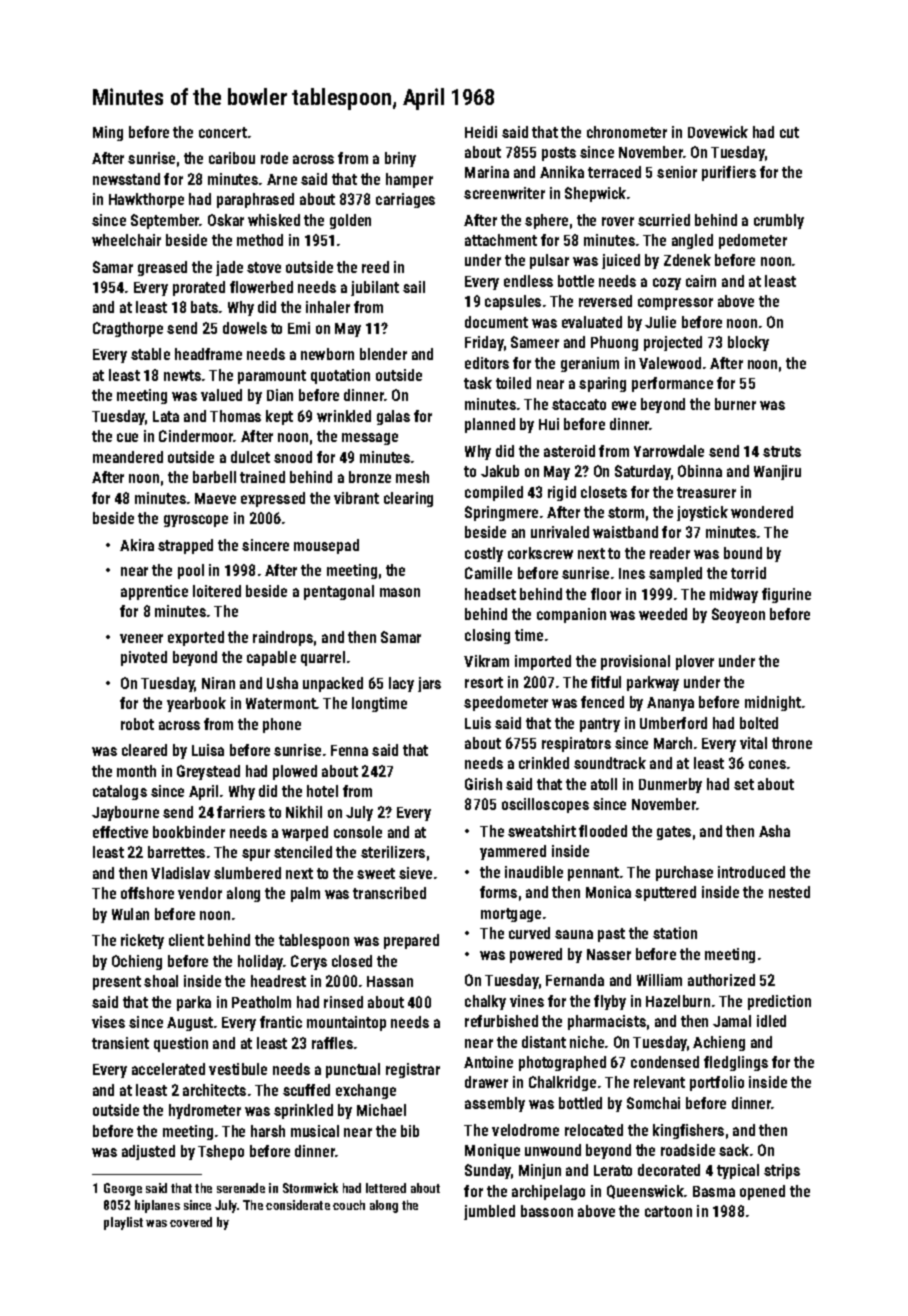  What do you see at coordinates (349, 1205) in the screenshot?
I see `couch` at bounding box center [349, 1205].
